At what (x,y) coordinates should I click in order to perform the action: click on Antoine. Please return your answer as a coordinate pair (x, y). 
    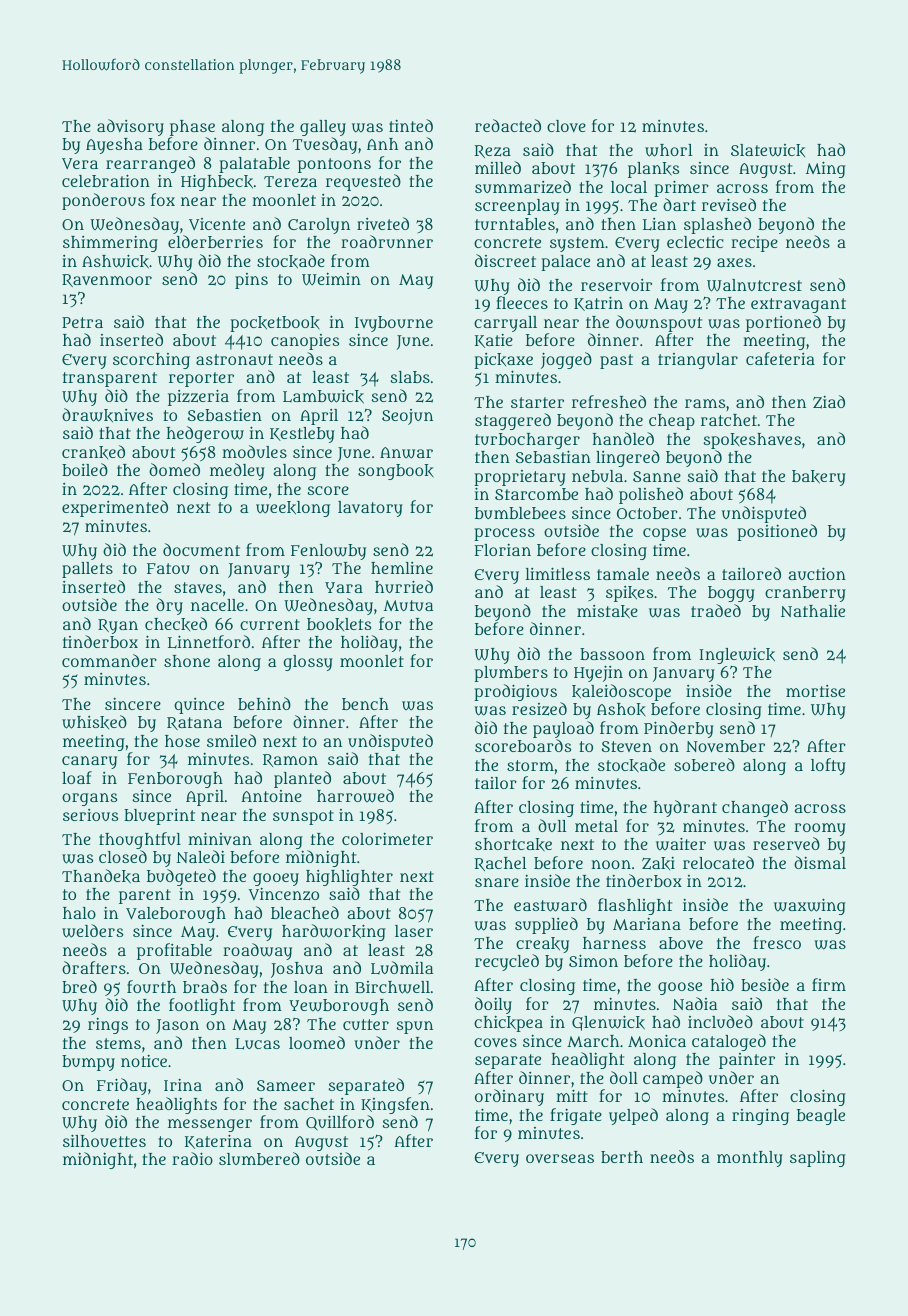
    Looking at the image, I should click on (271, 796).
